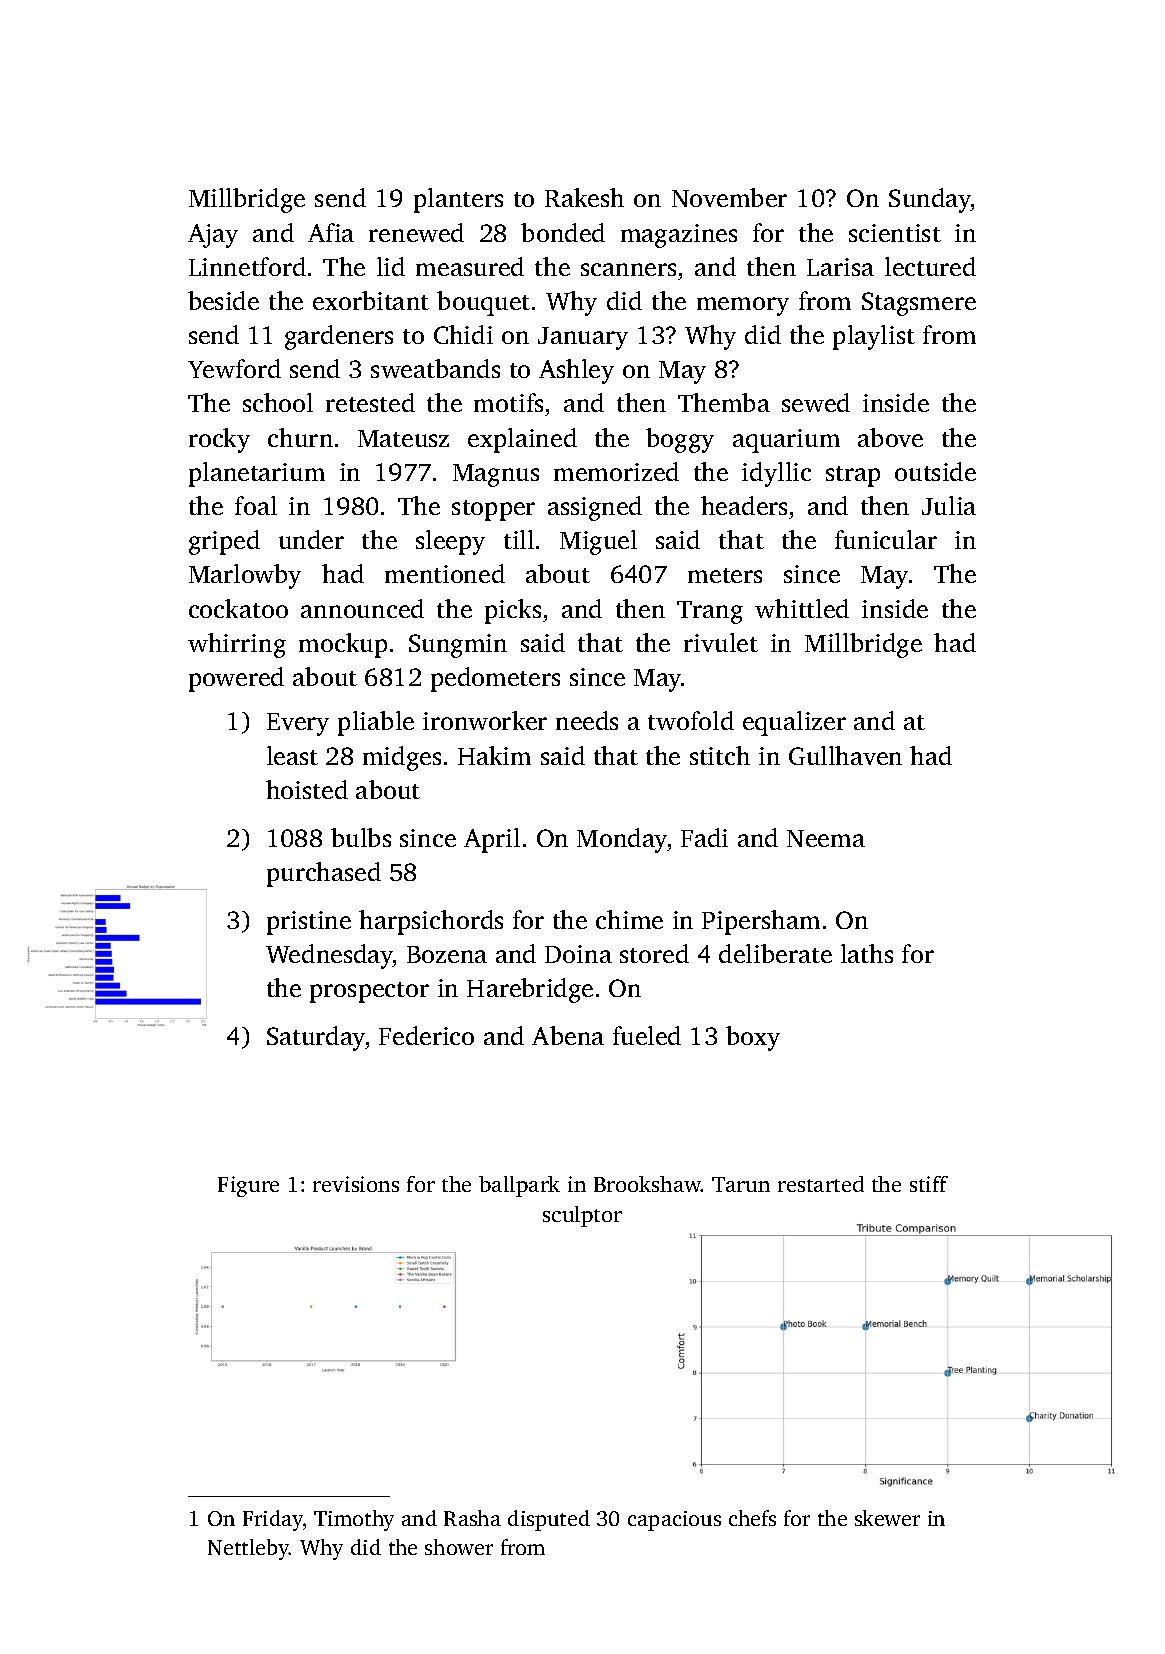 The width and height of the page is (1165, 1654). What do you see at coordinates (568, 1035) in the page?
I see `Abena` at bounding box center [568, 1035].
